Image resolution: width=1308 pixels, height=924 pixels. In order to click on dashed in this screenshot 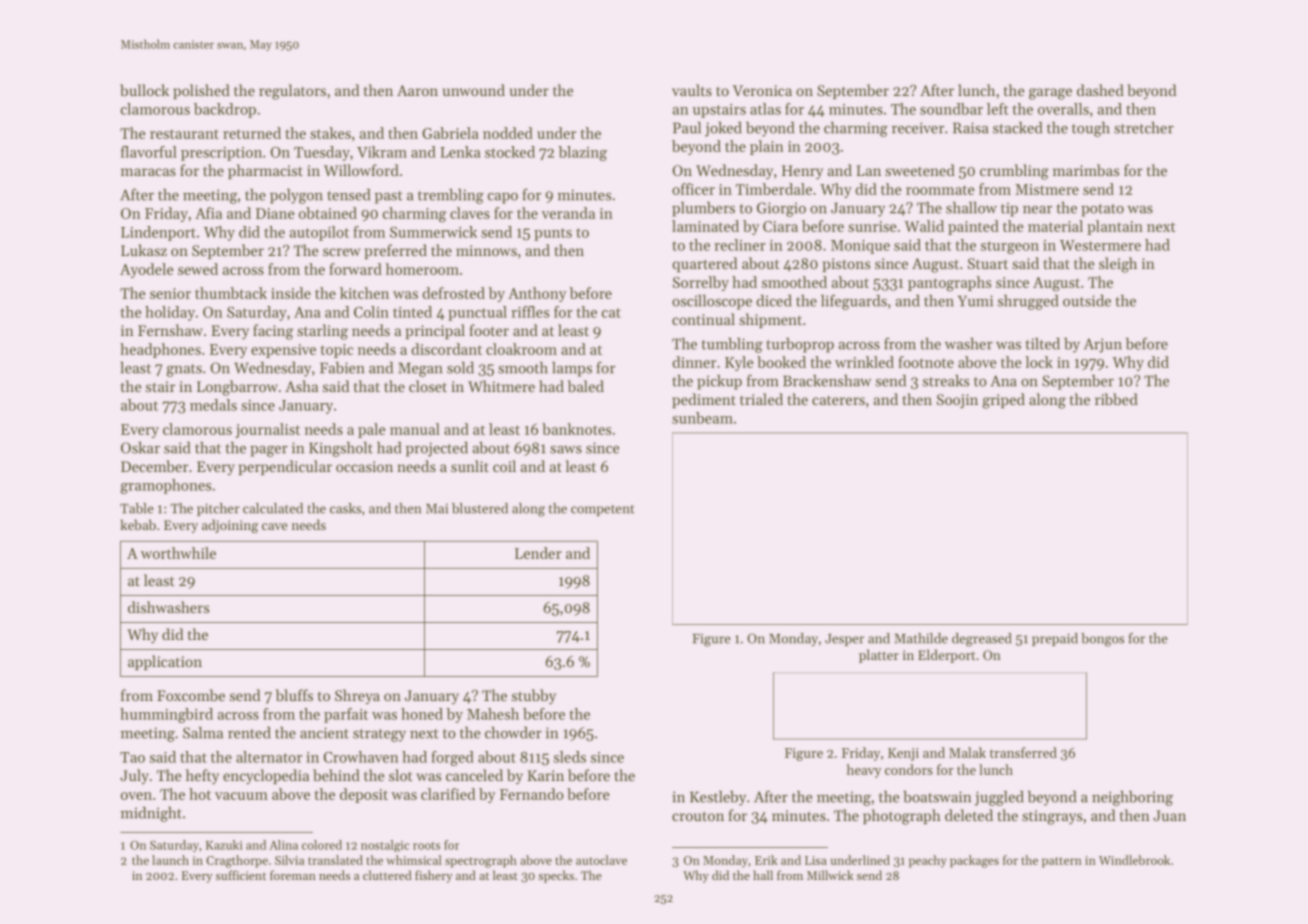, I will do `click(1100, 90)`.
